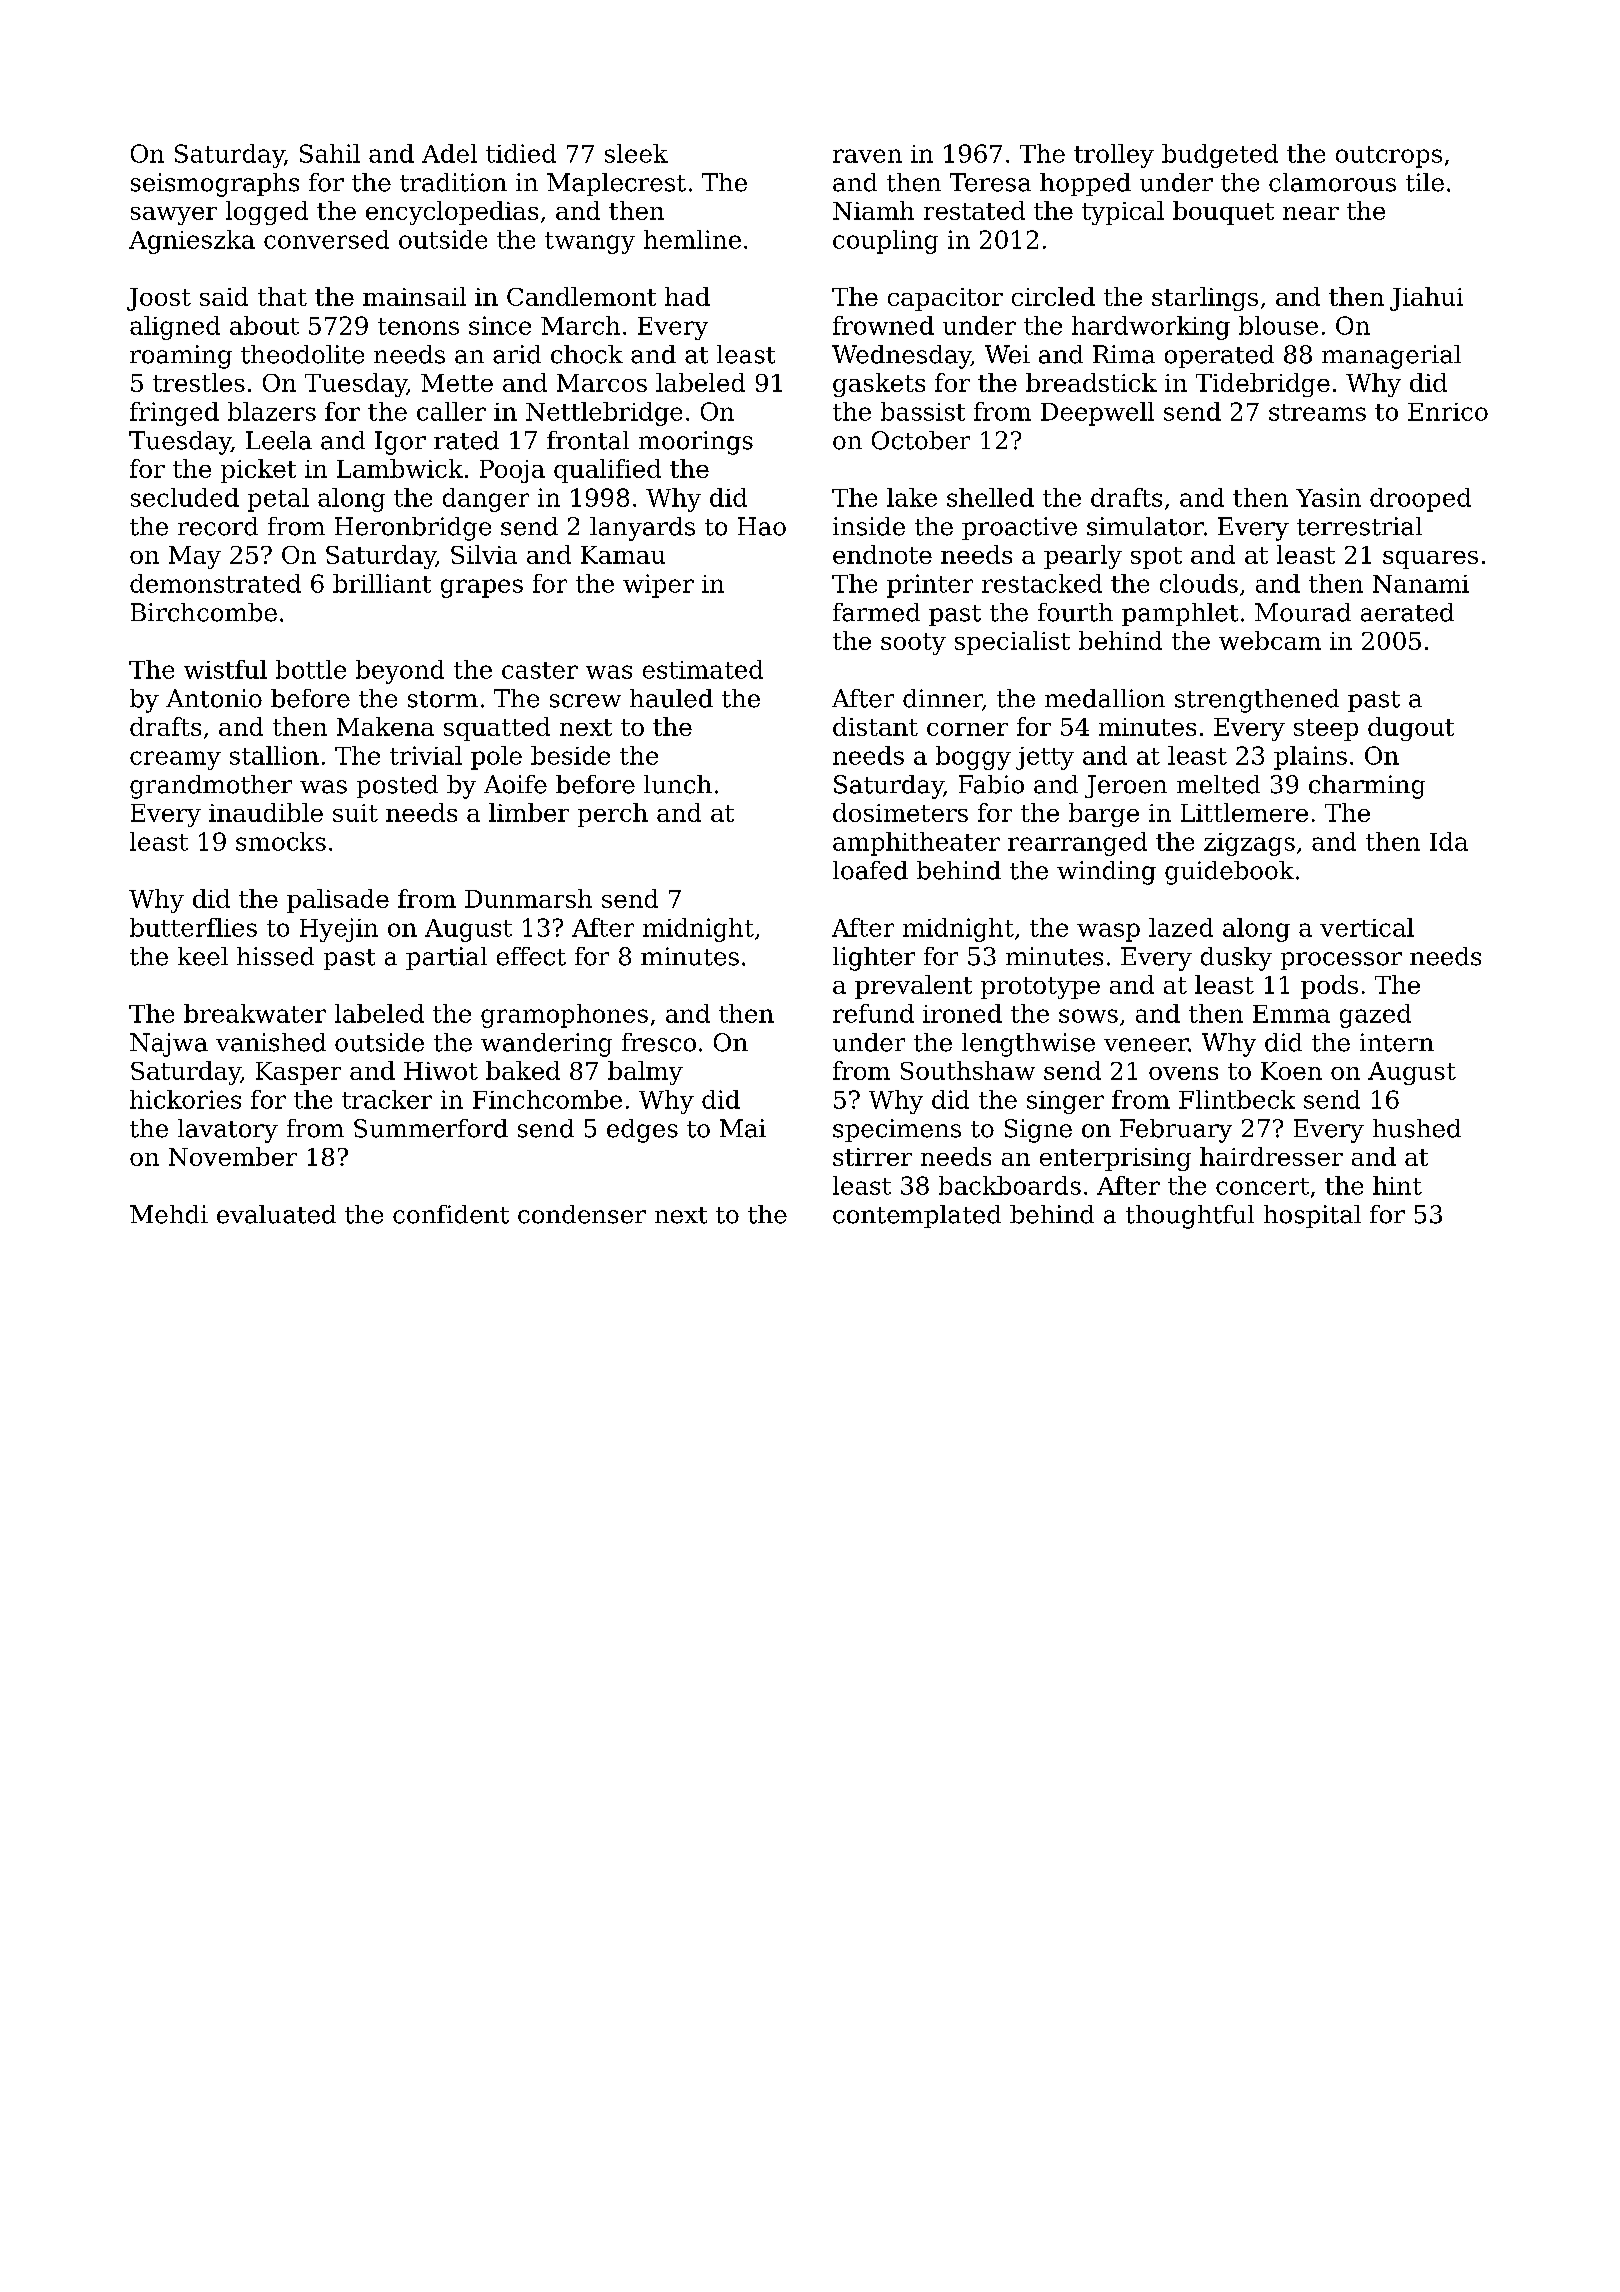 The width and height of the screenshot is (1620, 2292). What do you see at coordinates (917, 1216) in the screenshot?
I see `contemplated` at bounding box center [917, 1216].
